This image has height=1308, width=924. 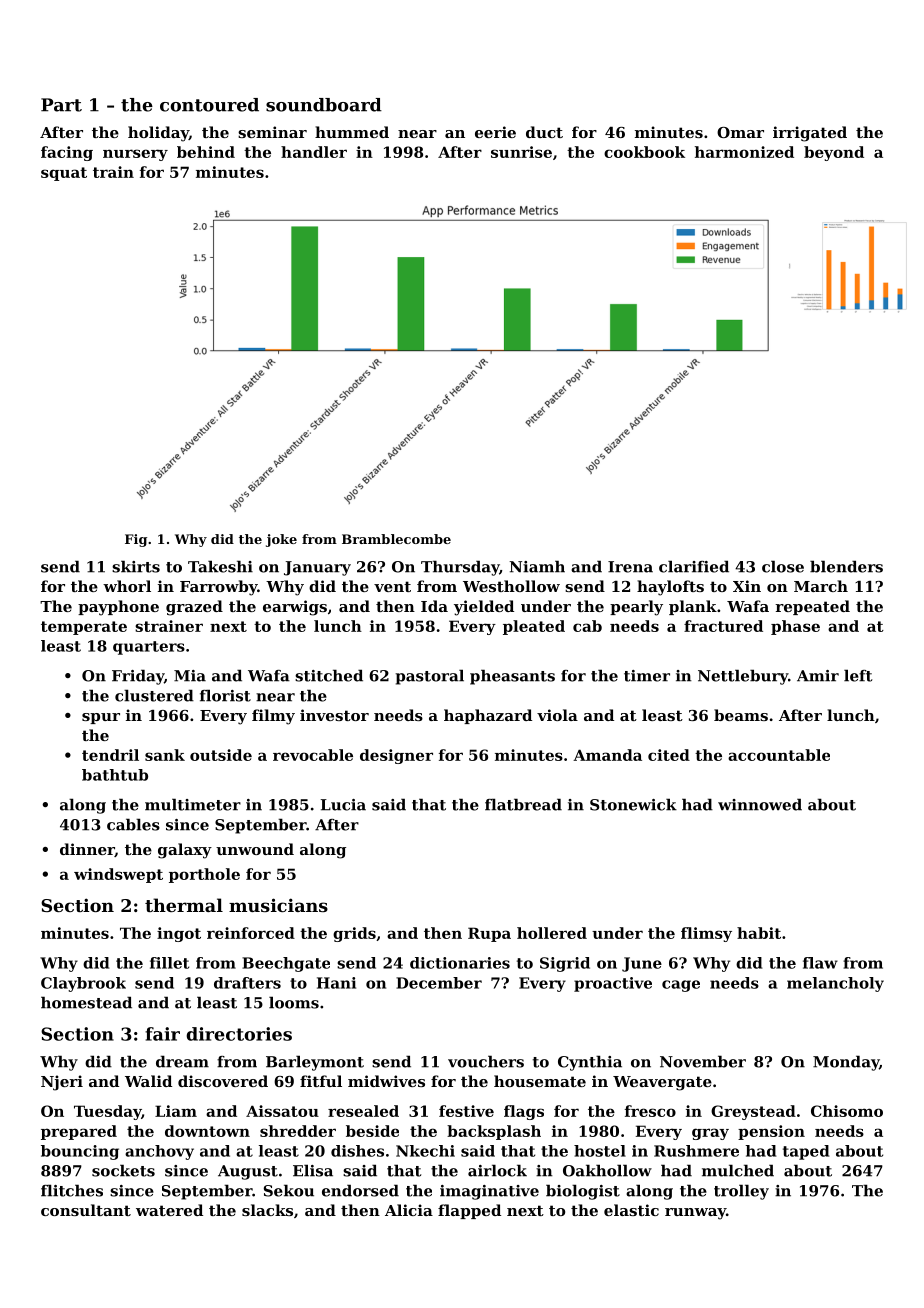 What do you see at coordinates (321, 1081) in the image?
I see `fitful` at bounding box center [321, 1081].
